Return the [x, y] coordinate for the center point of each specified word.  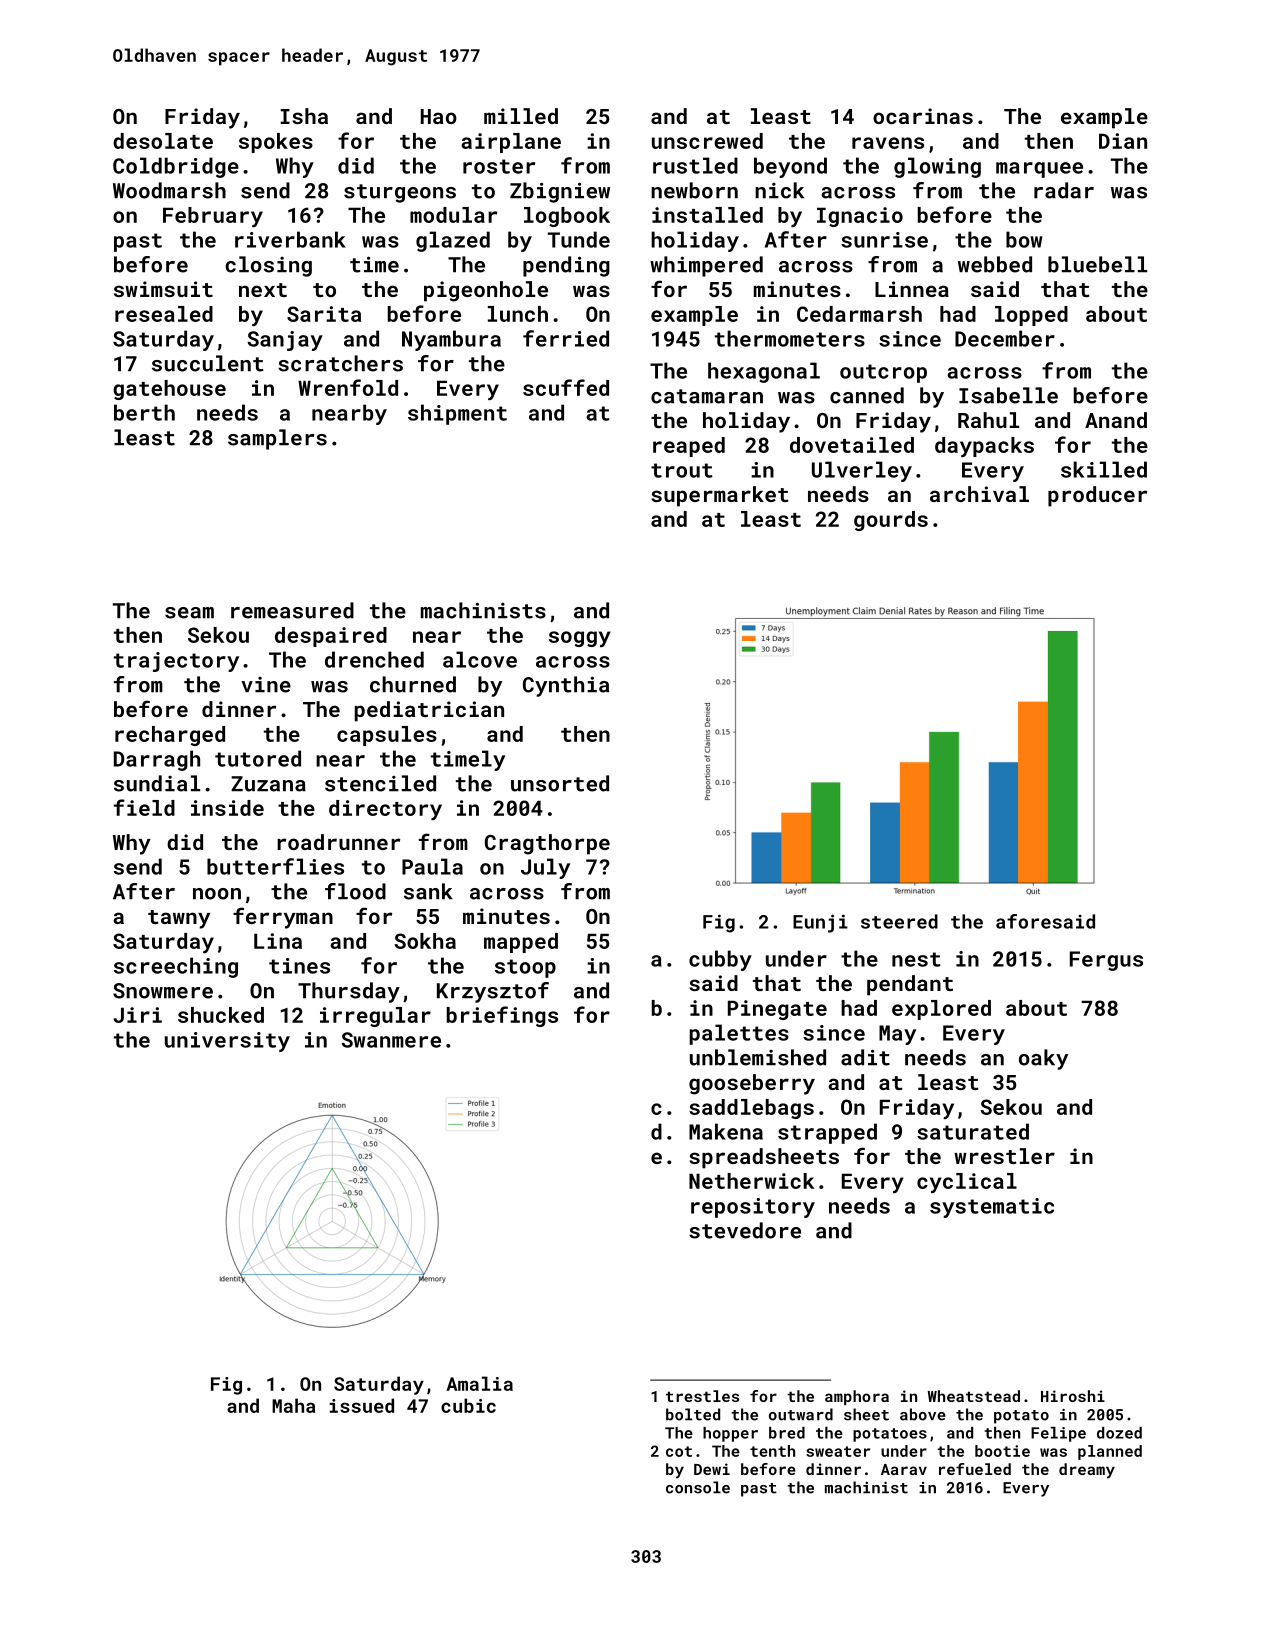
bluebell [1097, 264]
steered [899, 921]
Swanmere [391, 1040]
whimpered [706, 266]
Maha [293, 1405]
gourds [891, 521]
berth [144, 412]
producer [1097, 496]
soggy [580, 639]
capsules [387, 736]
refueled [975, 1469]
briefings [502, 1016]
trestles [702, 1396]
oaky [1043, 1059]
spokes [276, 143]
